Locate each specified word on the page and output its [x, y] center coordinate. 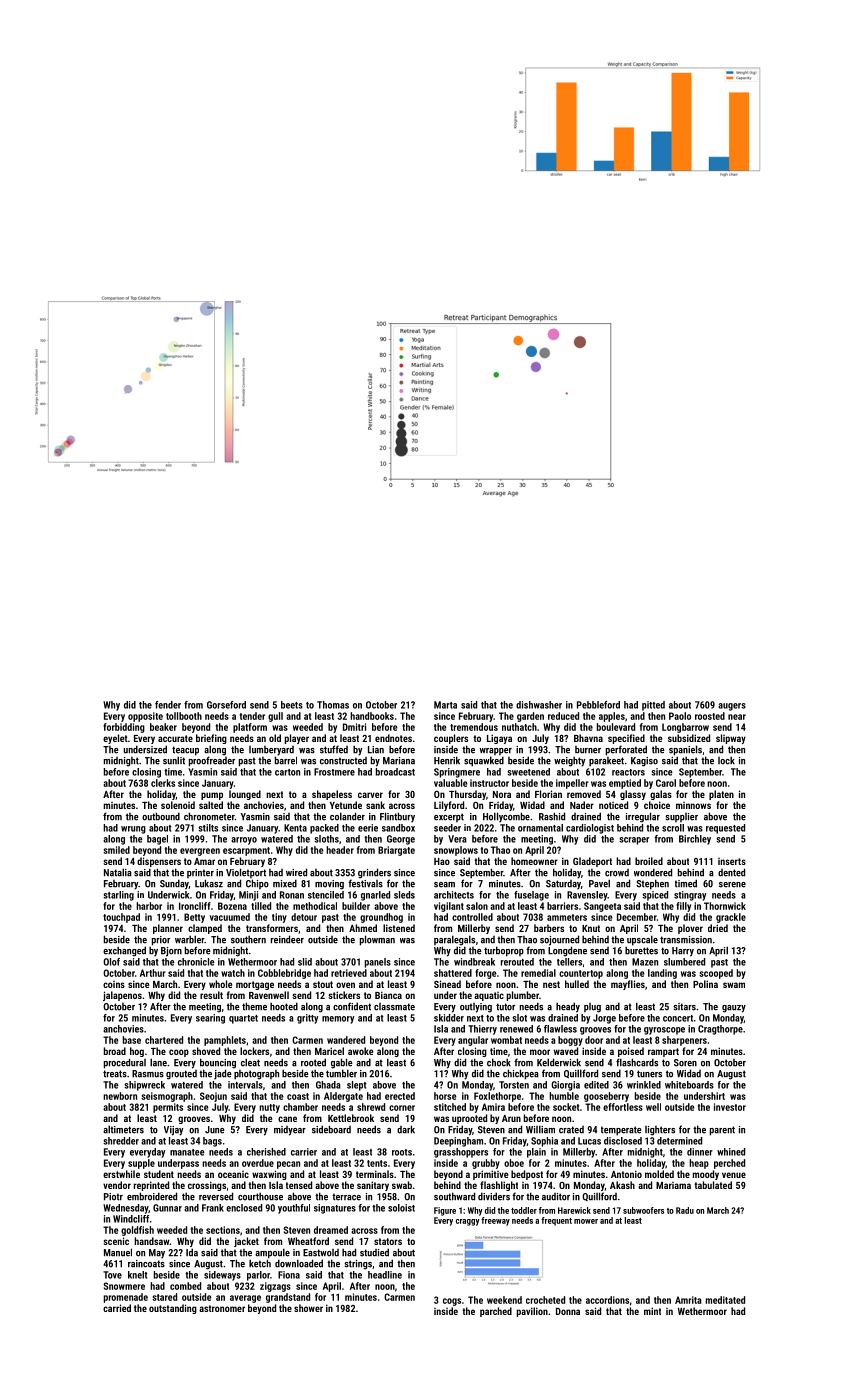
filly [683, 907]
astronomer [222, 1308]
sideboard [331, 1129]
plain [536, 1153]
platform [250, 728]
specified [626, 739]
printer [200, 873]
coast [298, 1096]
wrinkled [644, 1085]
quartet [243, 1019]
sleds [404, 895]
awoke [360, 1051]
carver [370, 795]
